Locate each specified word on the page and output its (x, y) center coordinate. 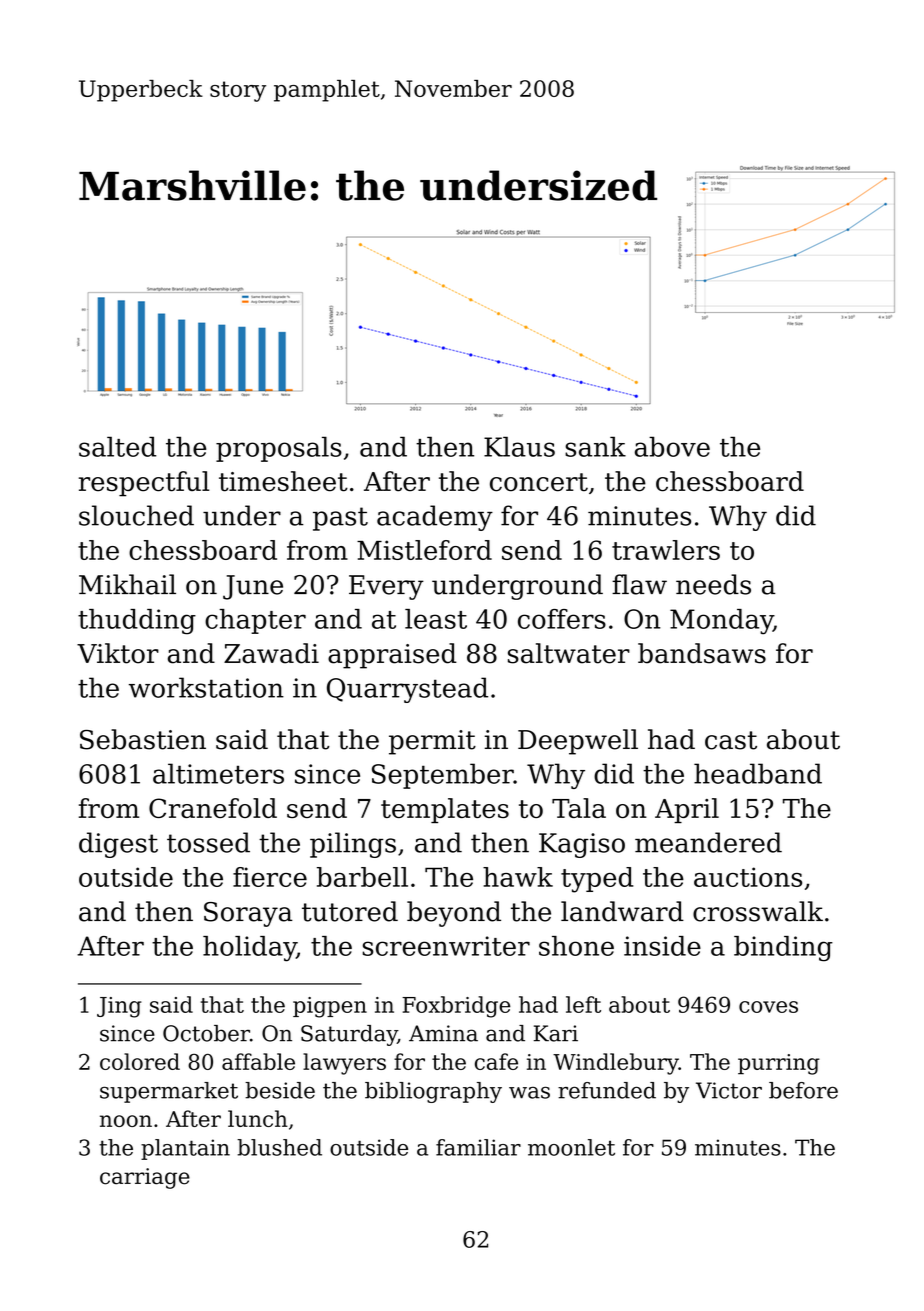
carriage (145, 1178)
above (672, 446)
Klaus (519, 447)
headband (758, 773)
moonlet (571, 1147)
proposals (279, 449)
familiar (478, 1147)
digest (118, 845)
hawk (518, 877)
